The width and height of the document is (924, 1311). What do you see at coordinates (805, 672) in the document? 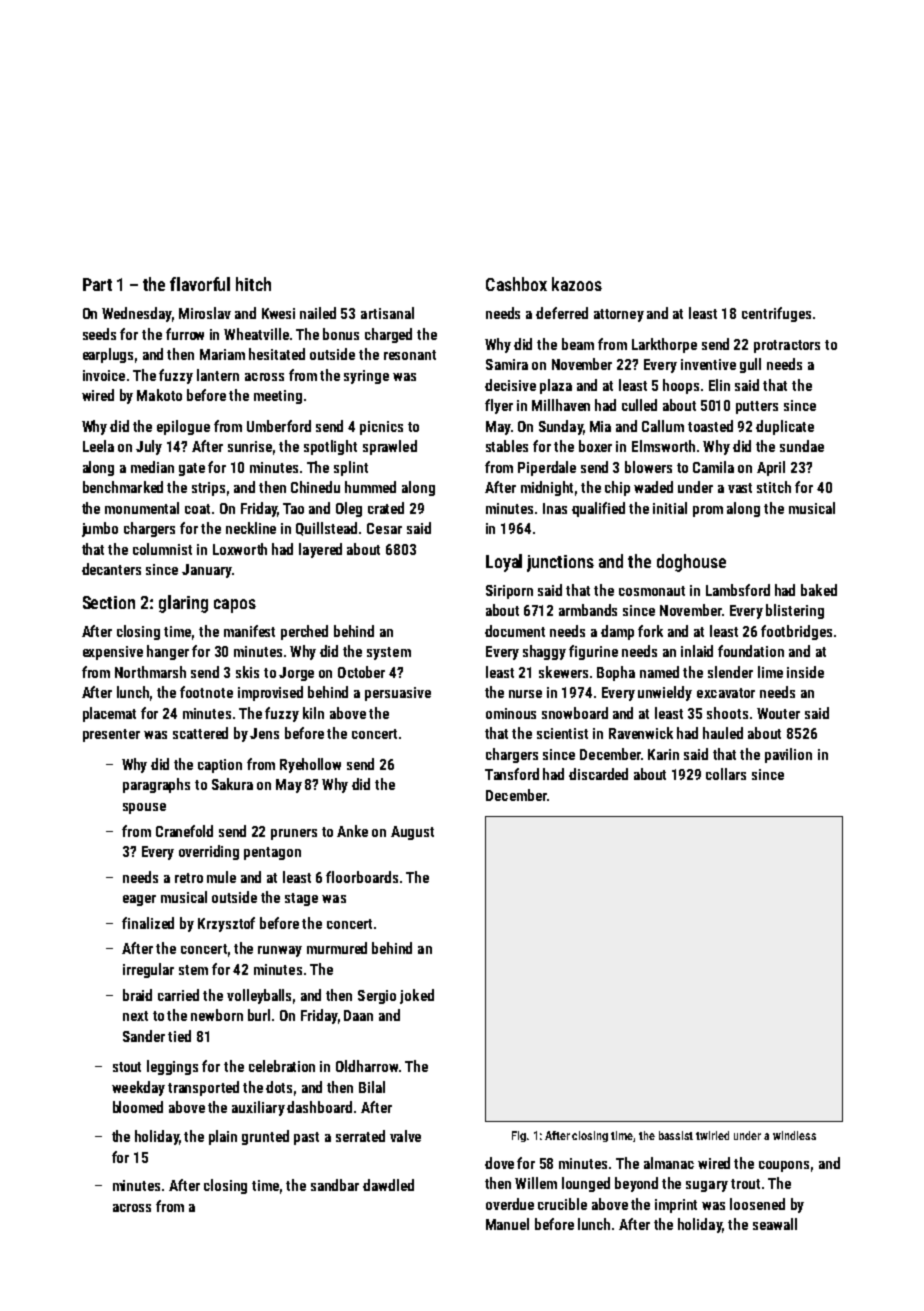
I see `inside` at bounding box center [805, 672].
